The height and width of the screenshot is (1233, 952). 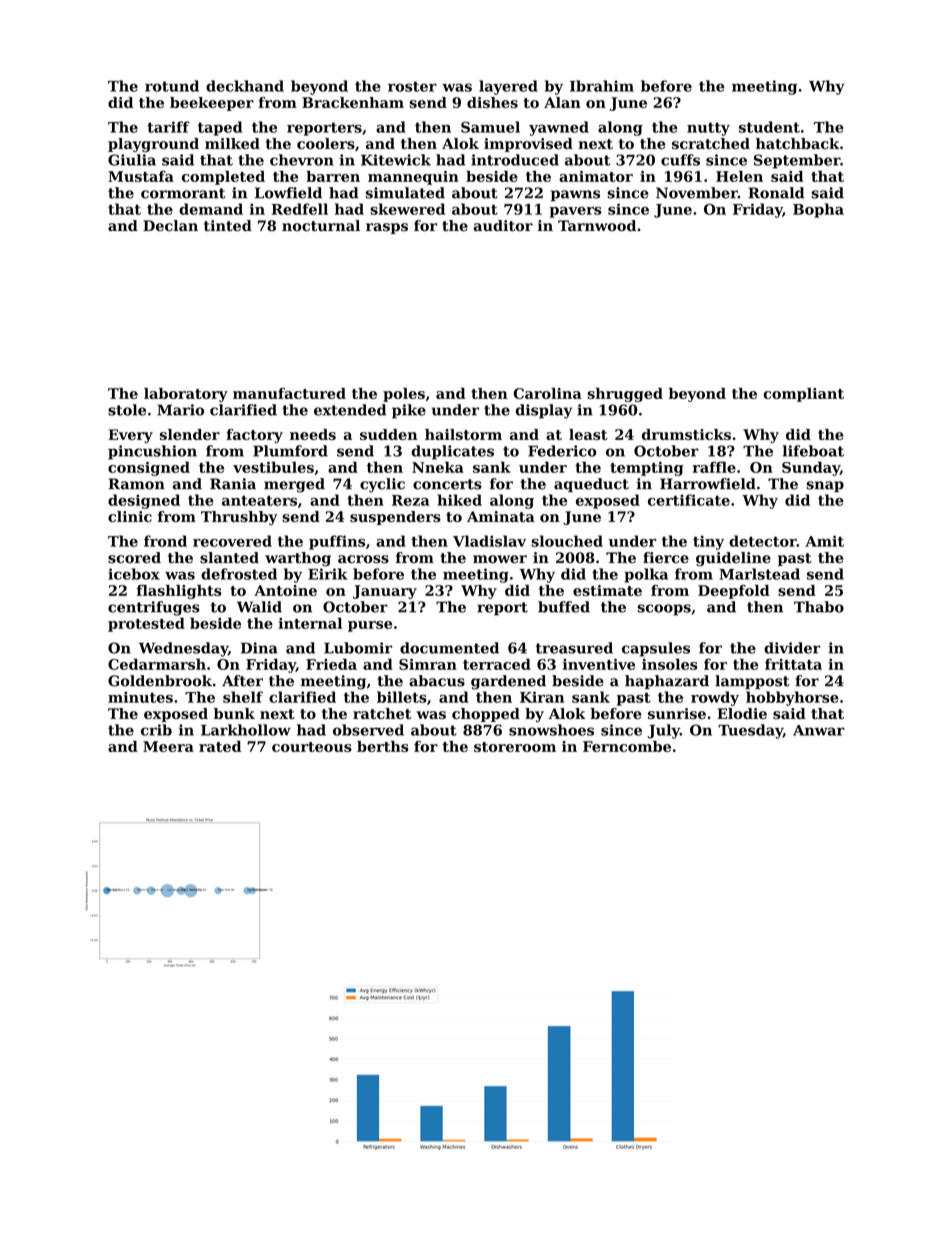 I want to click on Cedarmarsh, so click(x=157, y=664).
